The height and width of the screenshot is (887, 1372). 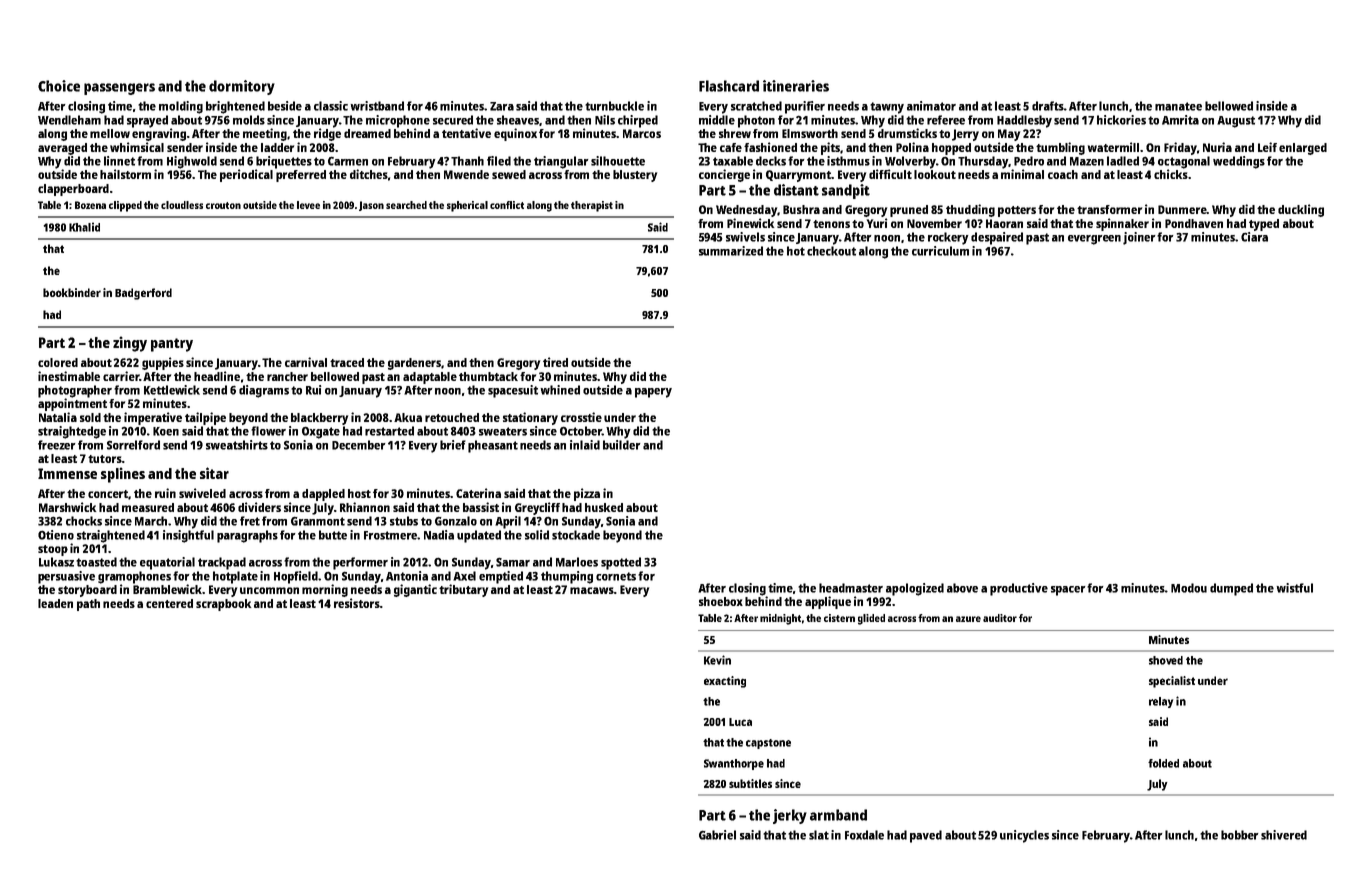 I want to click on Flashcard, so click(x=729, y=86).
